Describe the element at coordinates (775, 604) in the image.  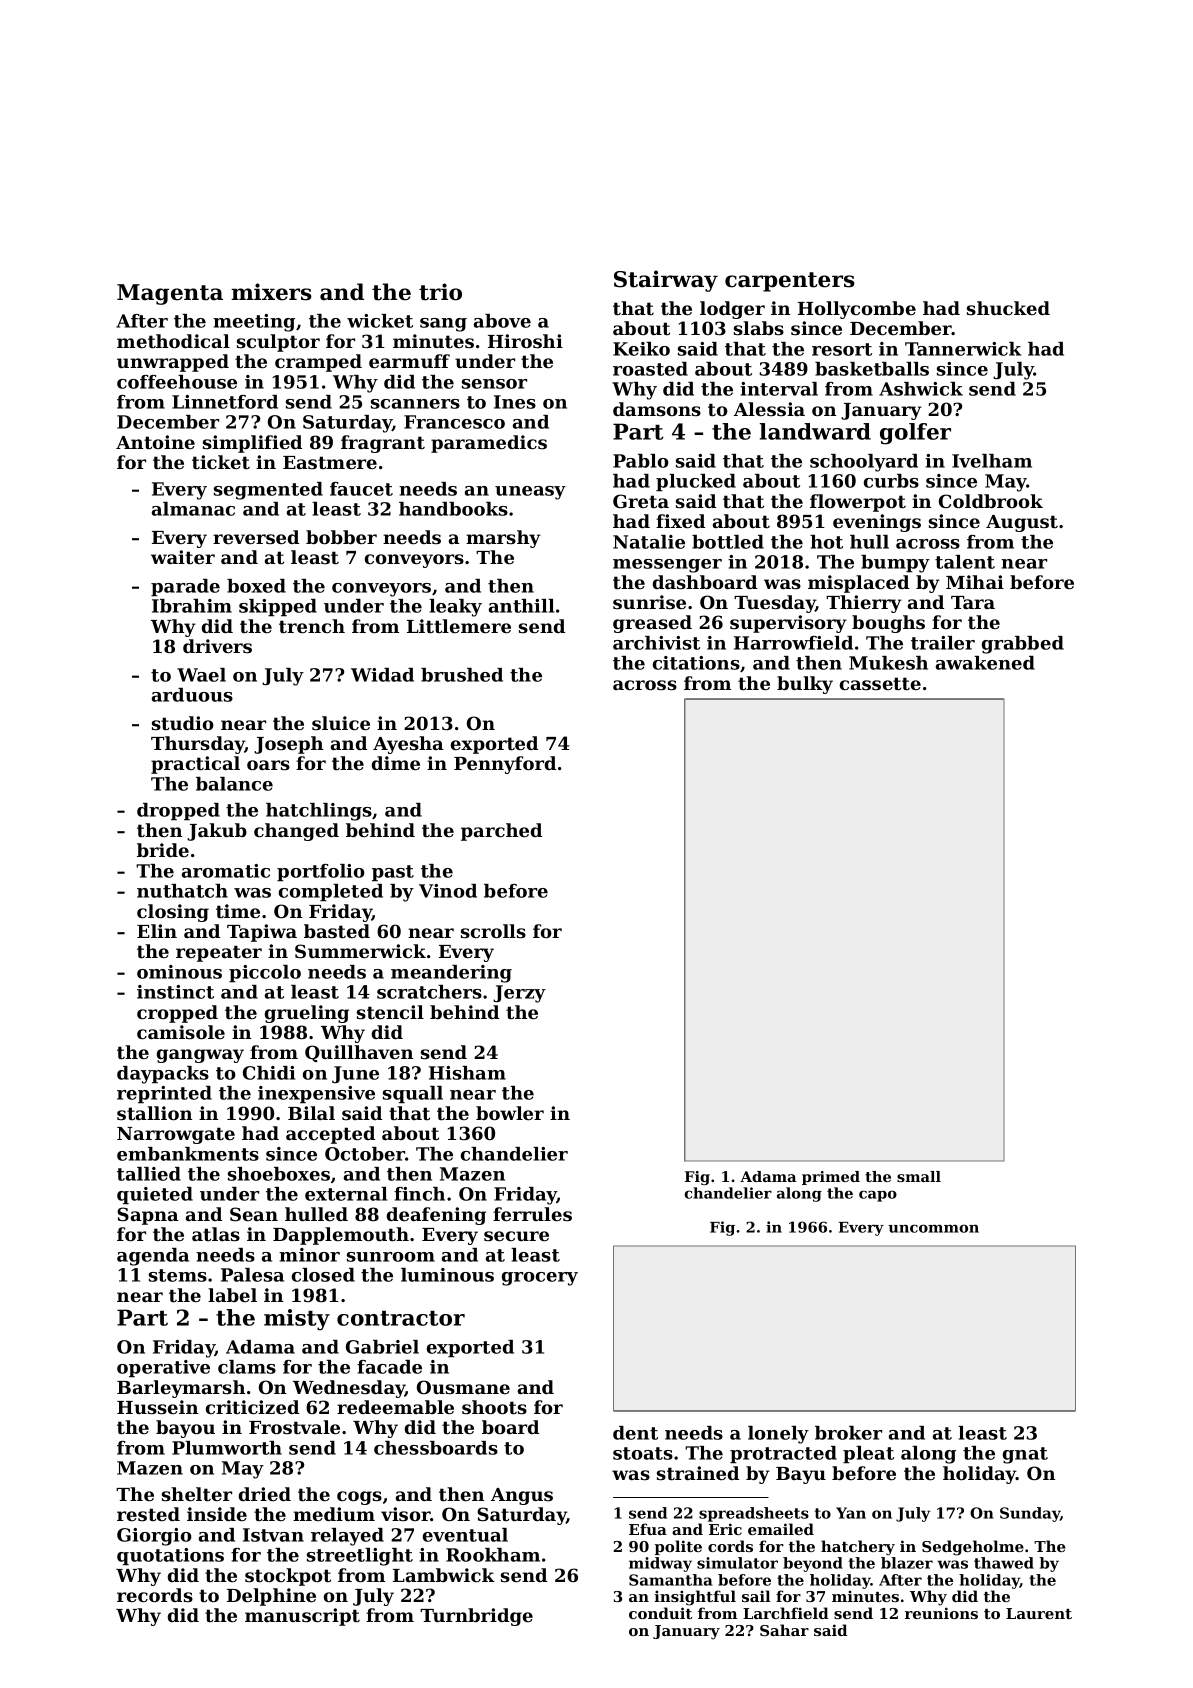
I see `Tuesday` at that location.
